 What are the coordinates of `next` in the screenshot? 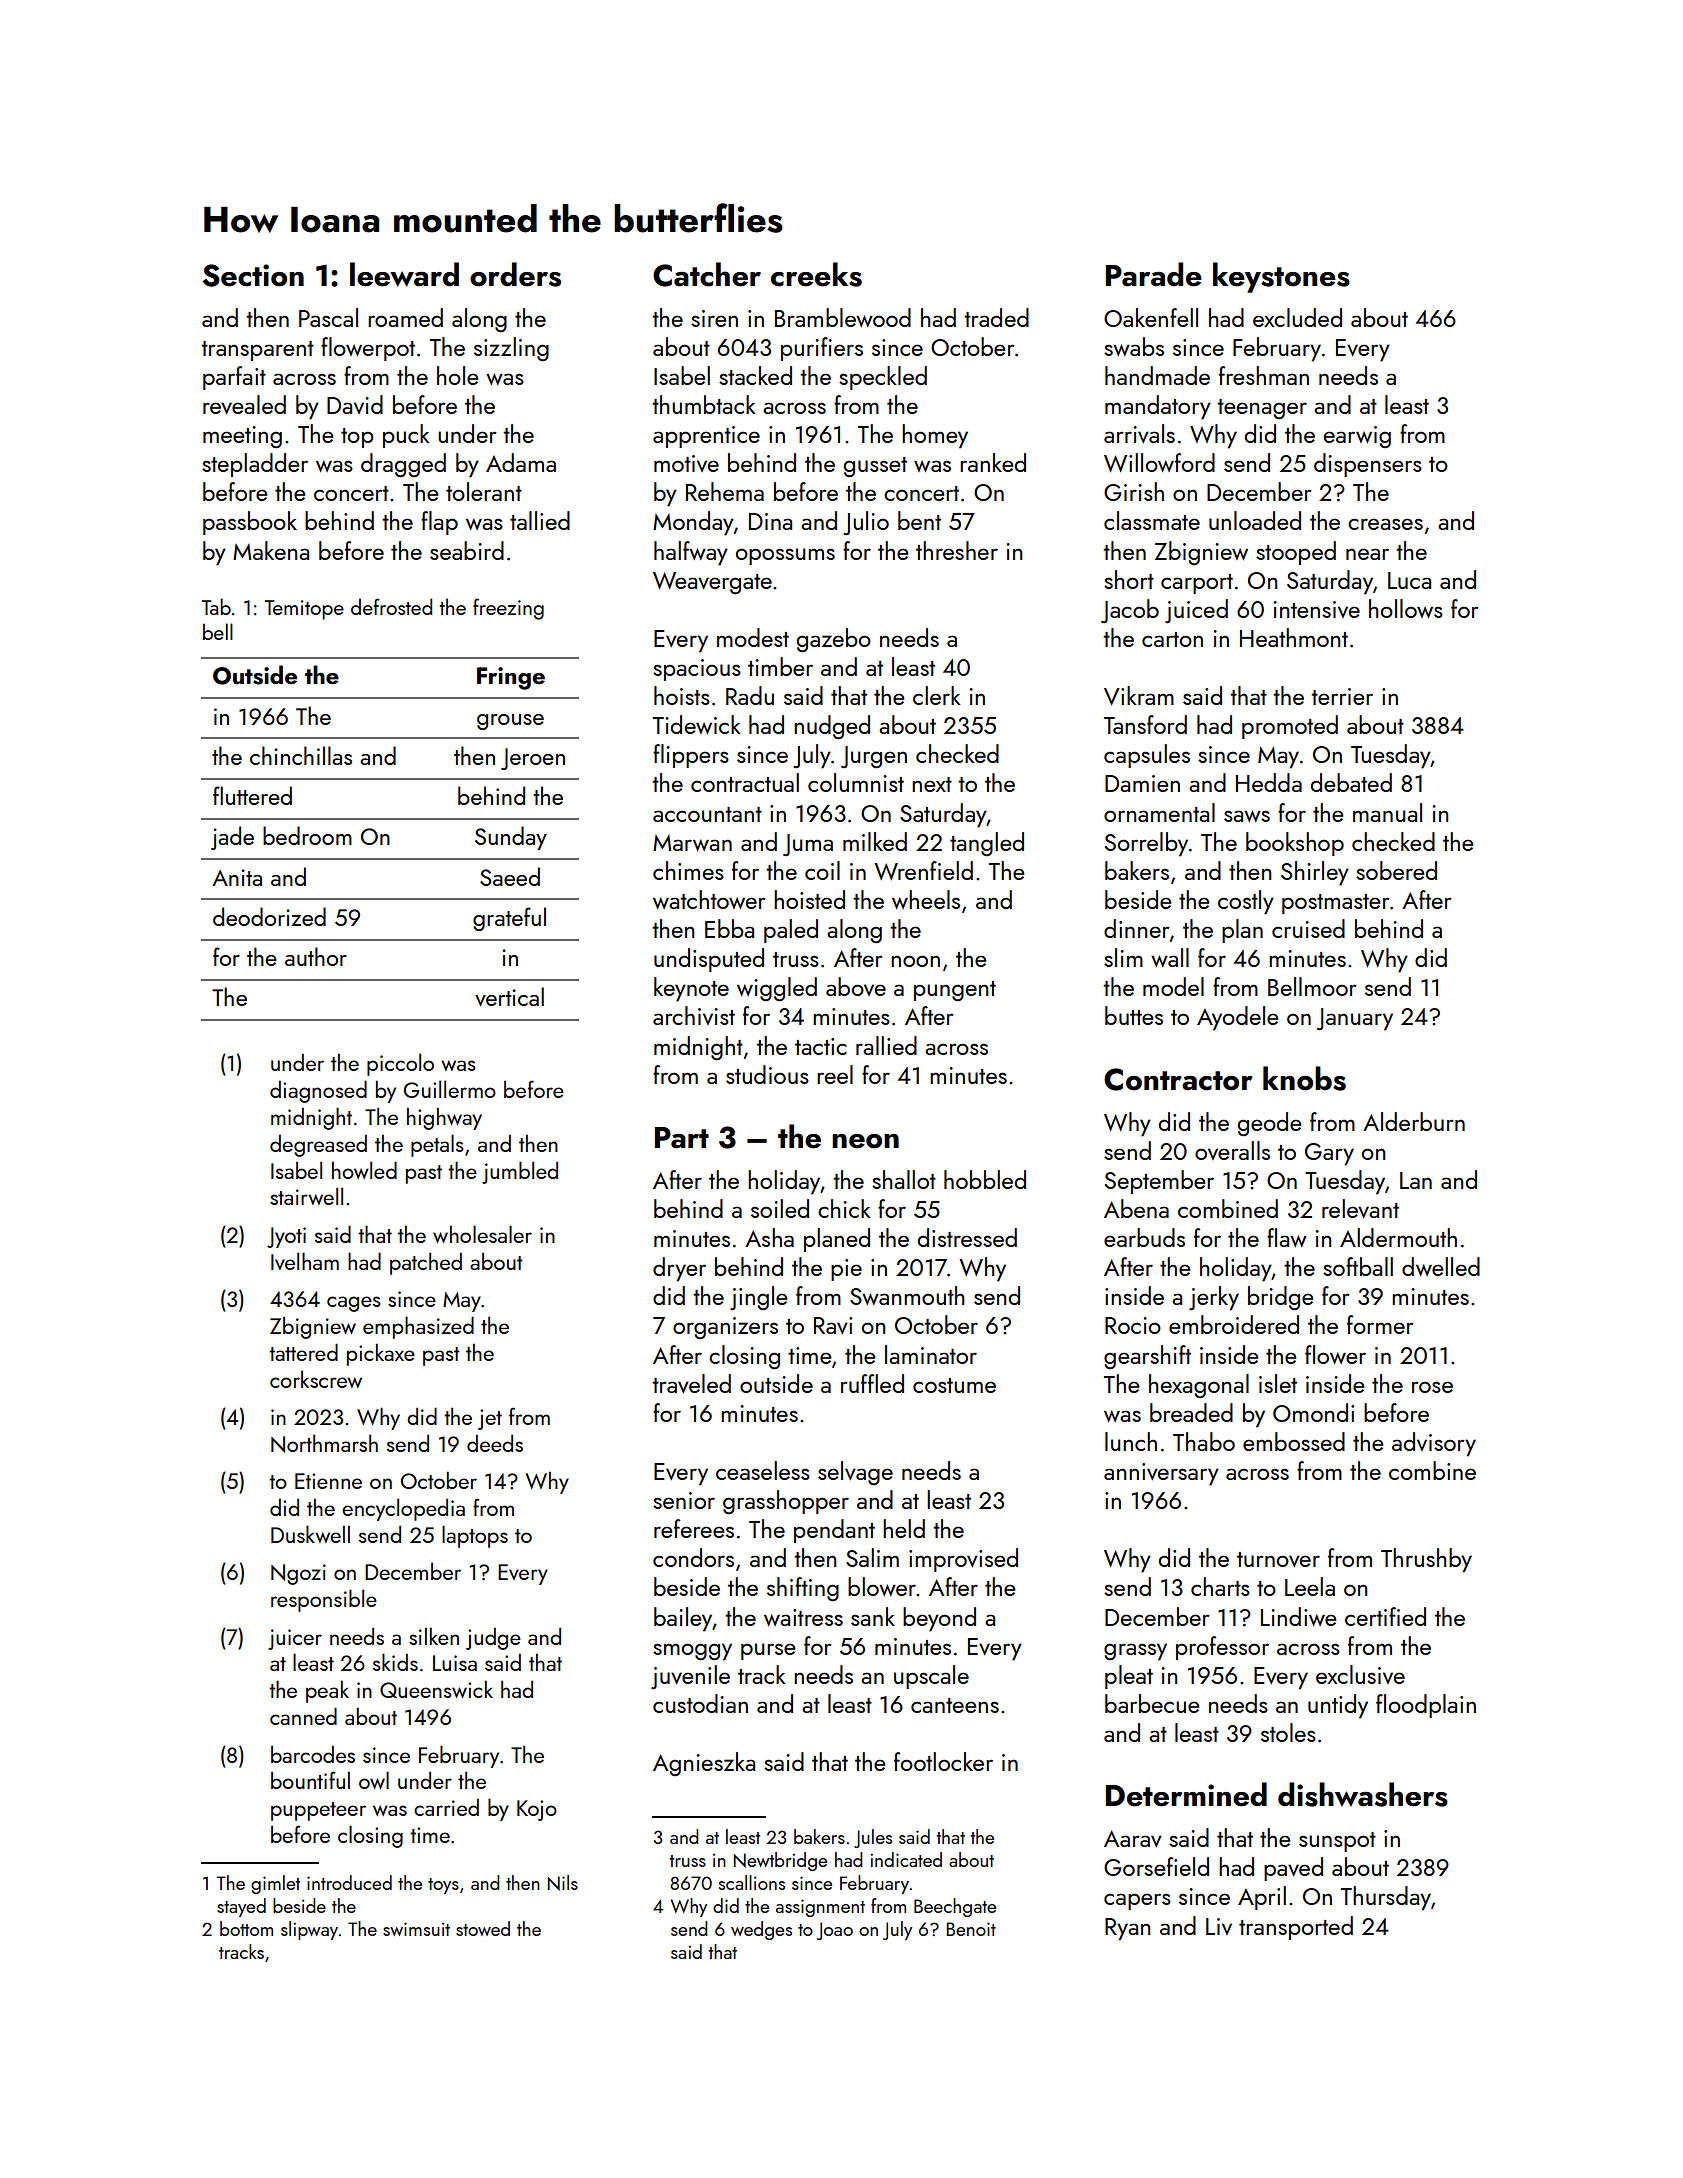 It's located at (932, 784).
